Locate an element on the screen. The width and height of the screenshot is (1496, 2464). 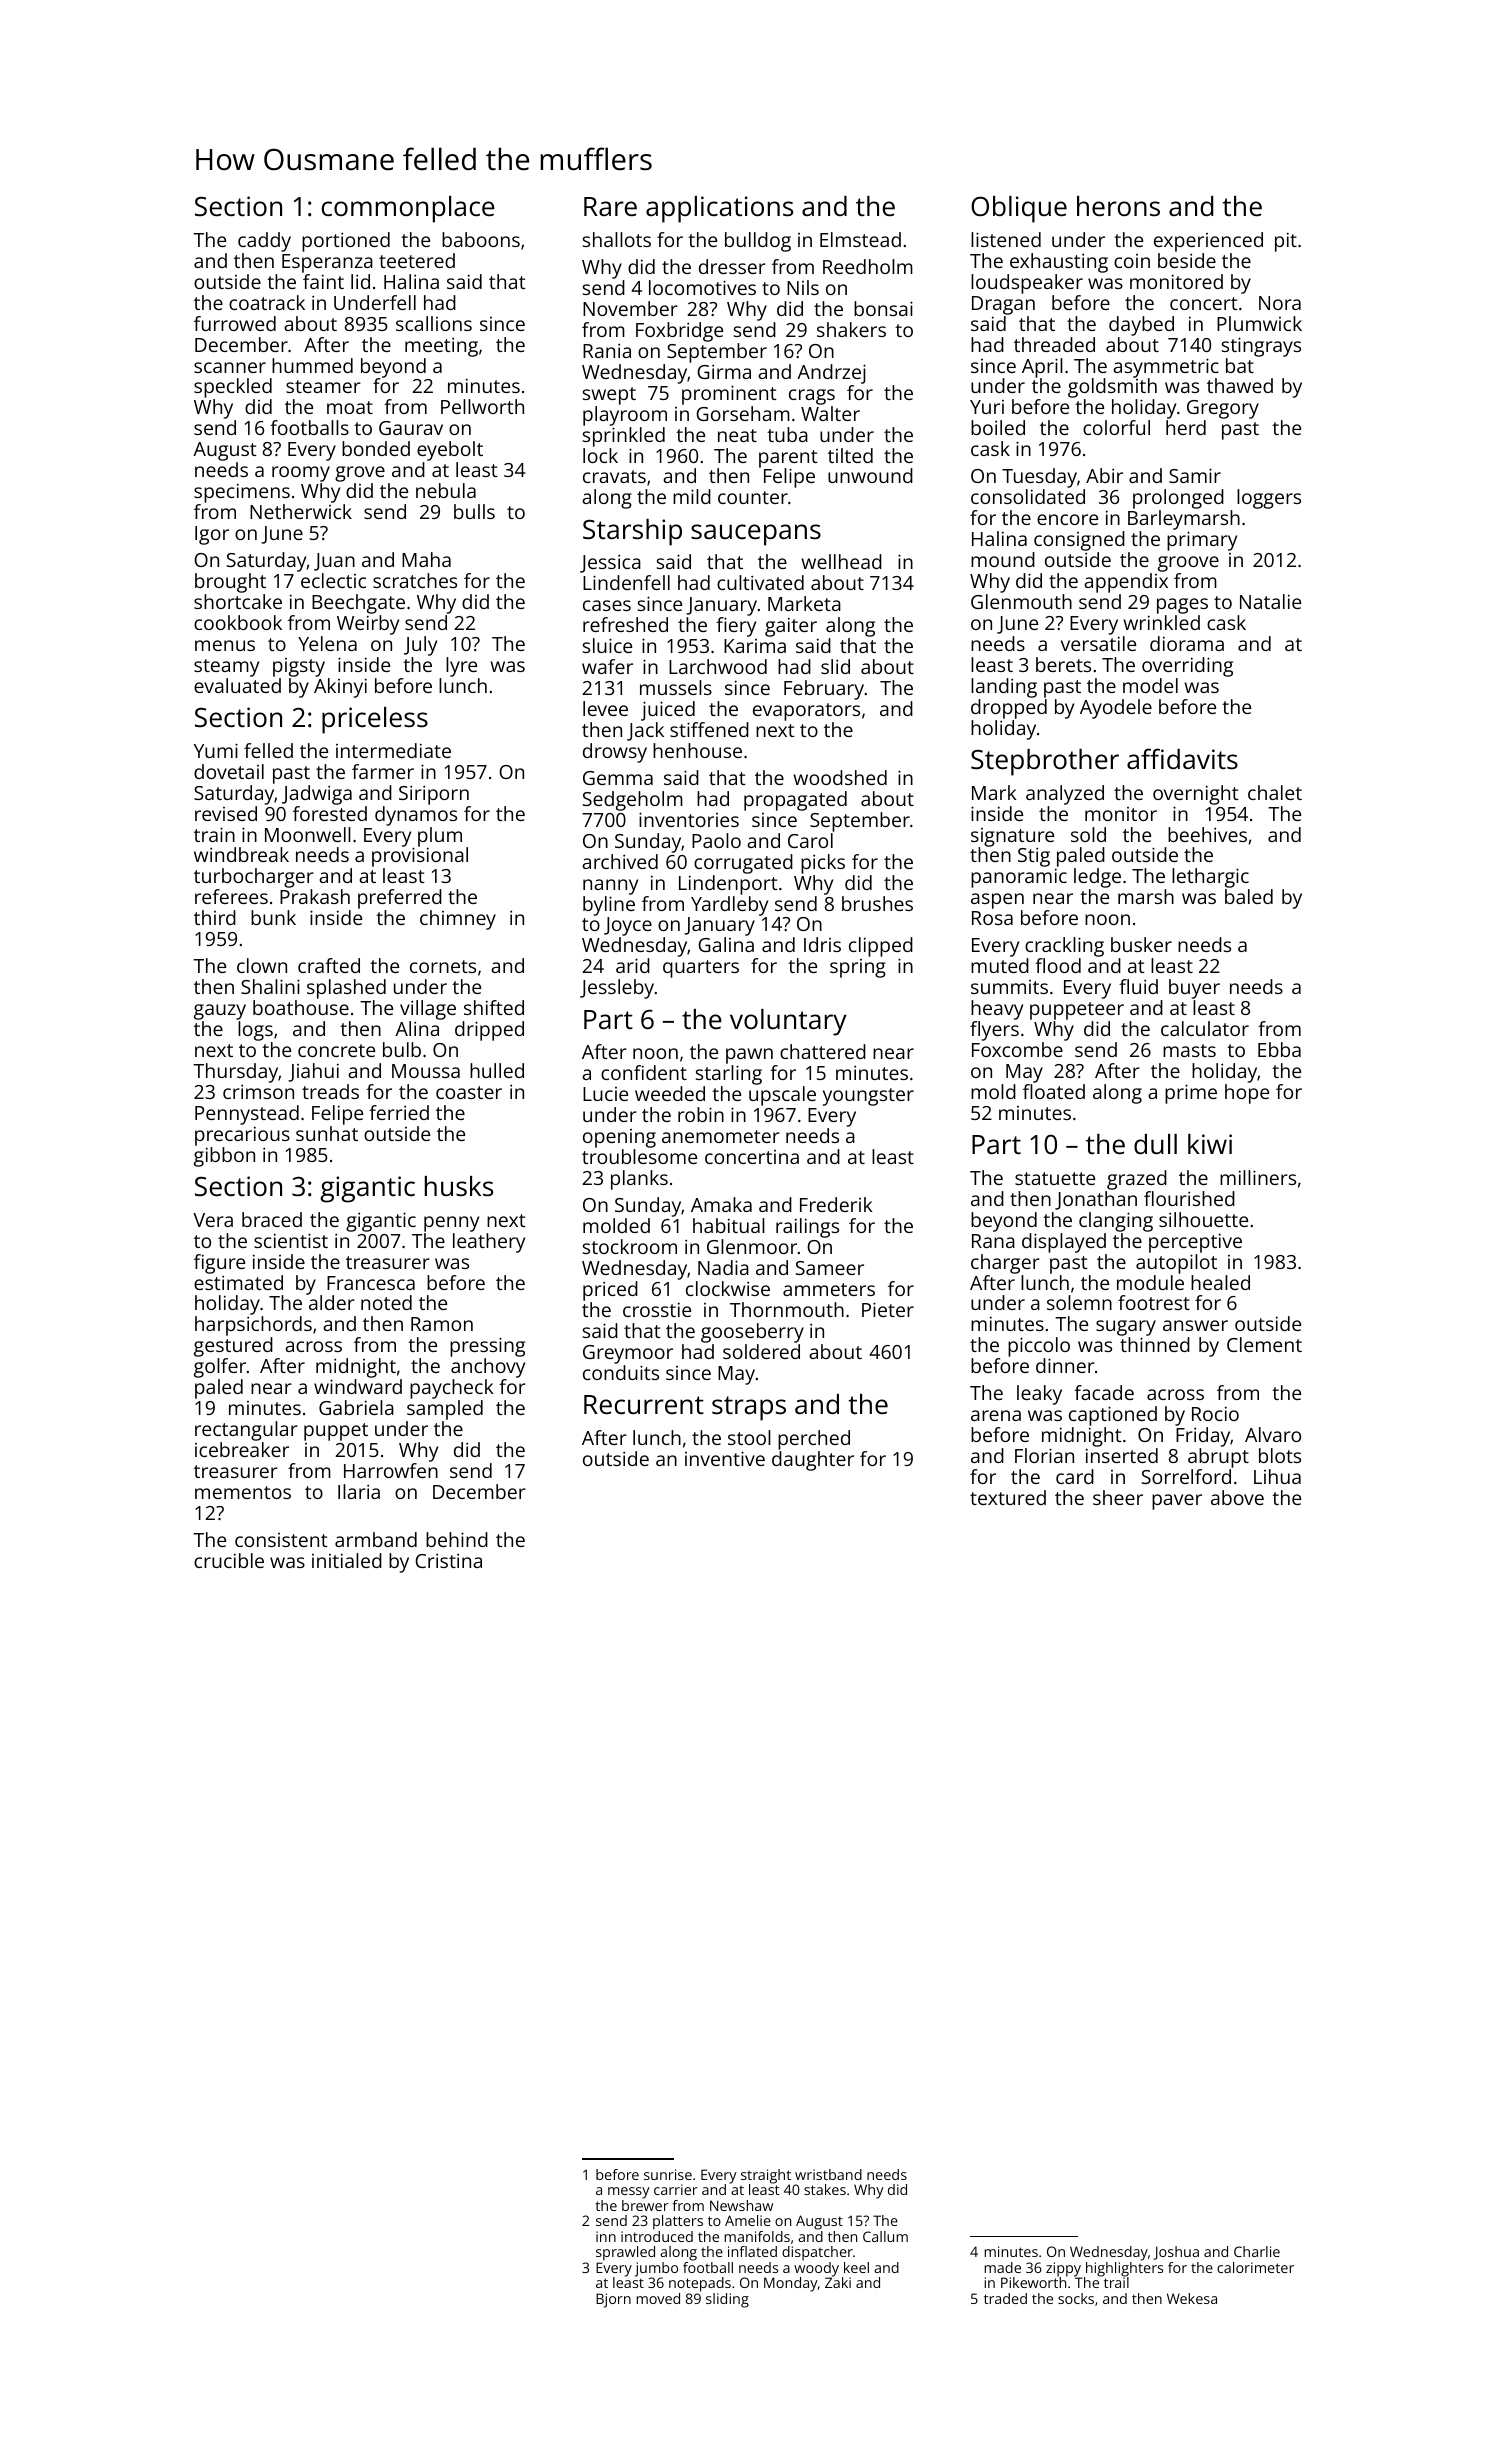
Alvaro is located at coordinates (1273, 1434).
